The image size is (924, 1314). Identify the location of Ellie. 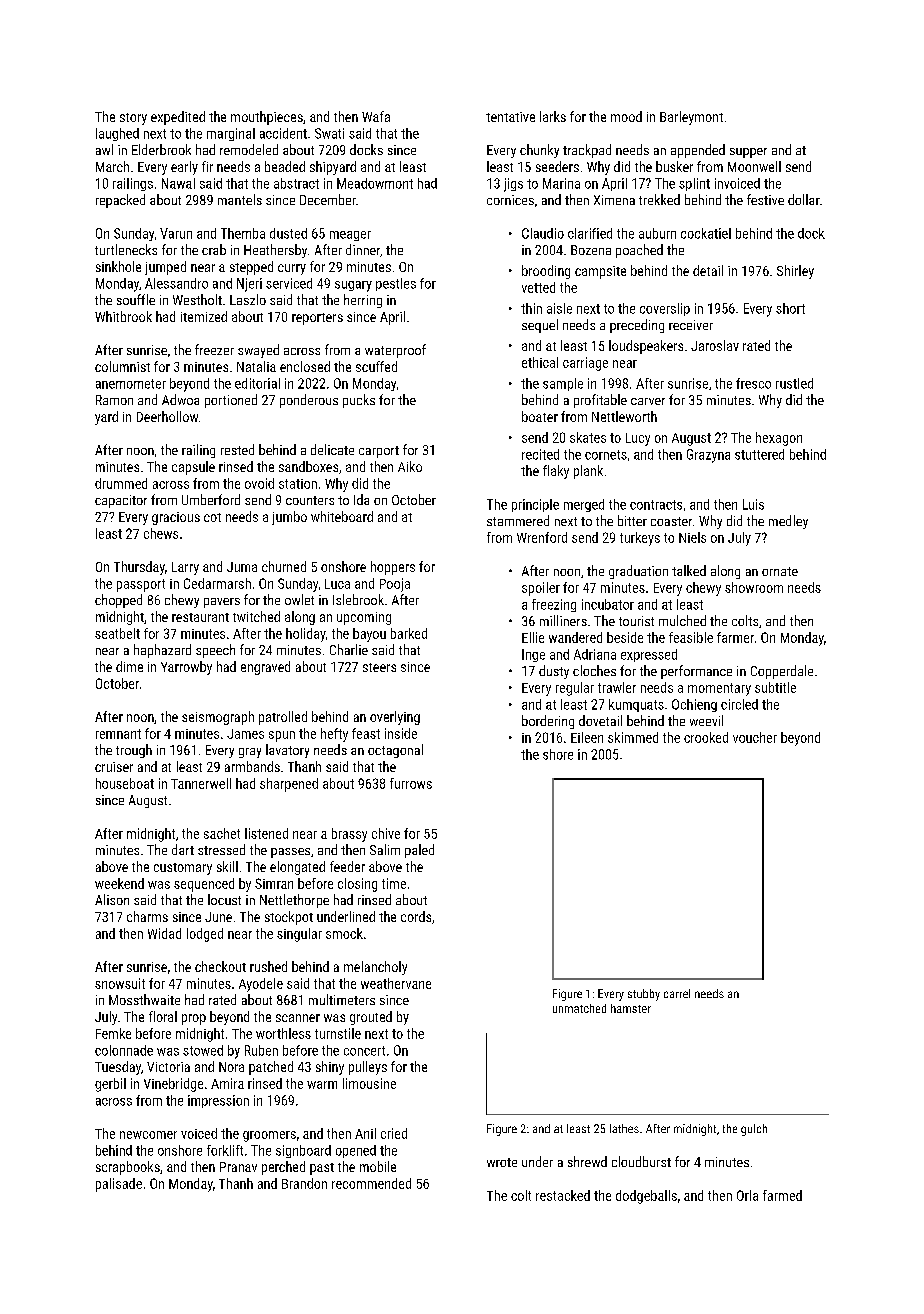
(533, 637).
